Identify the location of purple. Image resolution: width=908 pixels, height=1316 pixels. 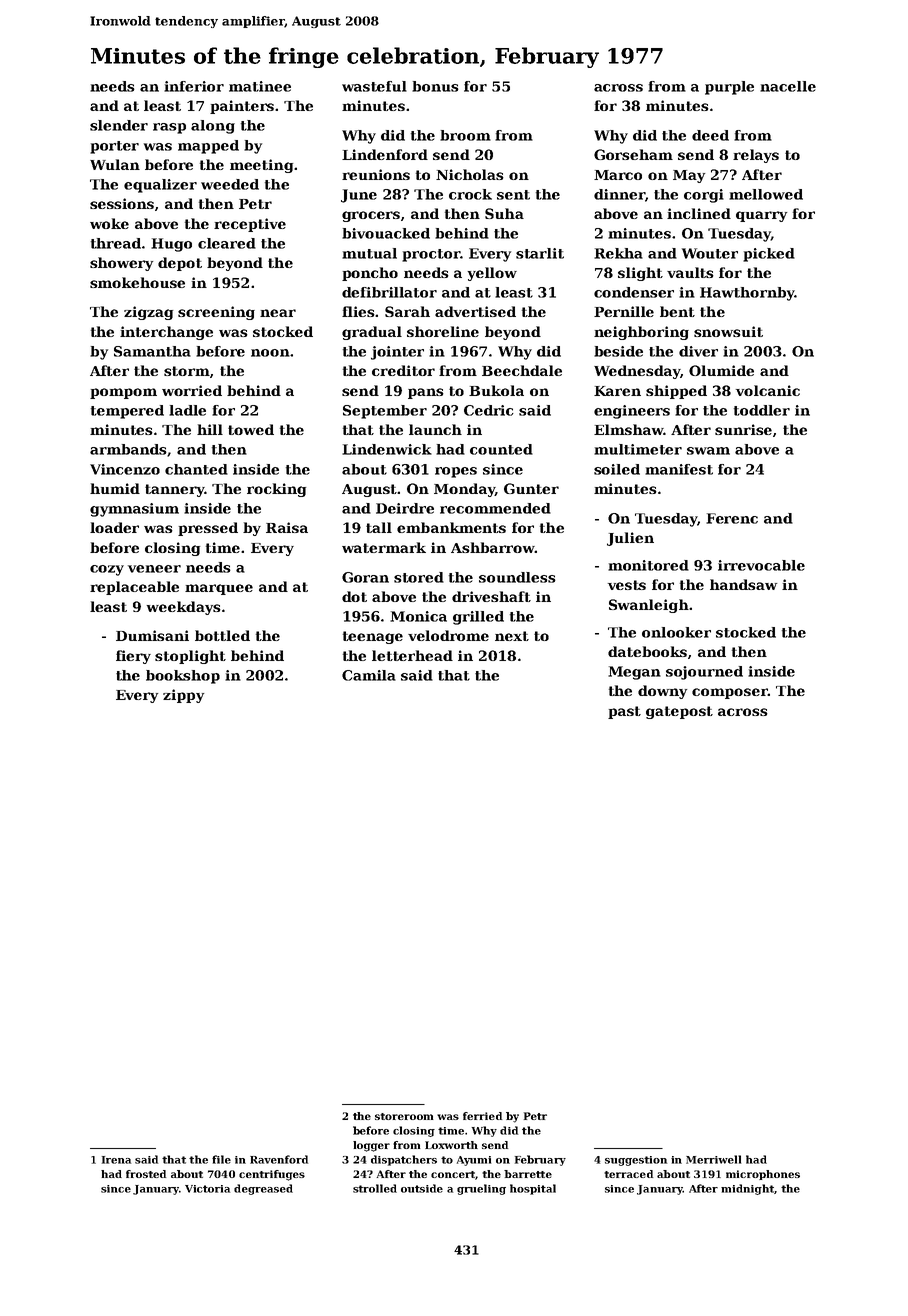
(729, 88).
